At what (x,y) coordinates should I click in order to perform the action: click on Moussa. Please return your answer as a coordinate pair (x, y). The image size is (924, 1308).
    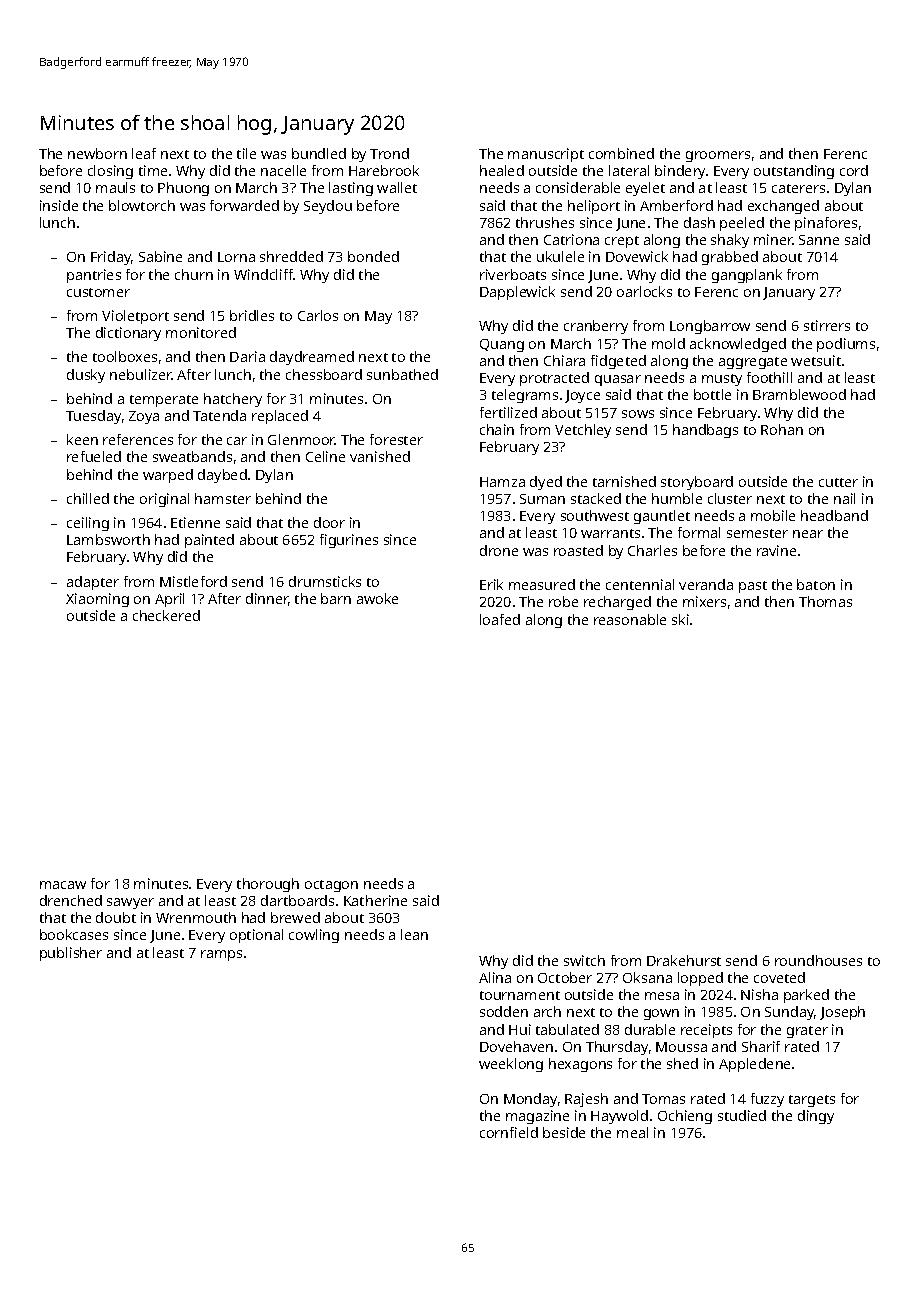
    Looking at the image, I should click on (681, 1047).
